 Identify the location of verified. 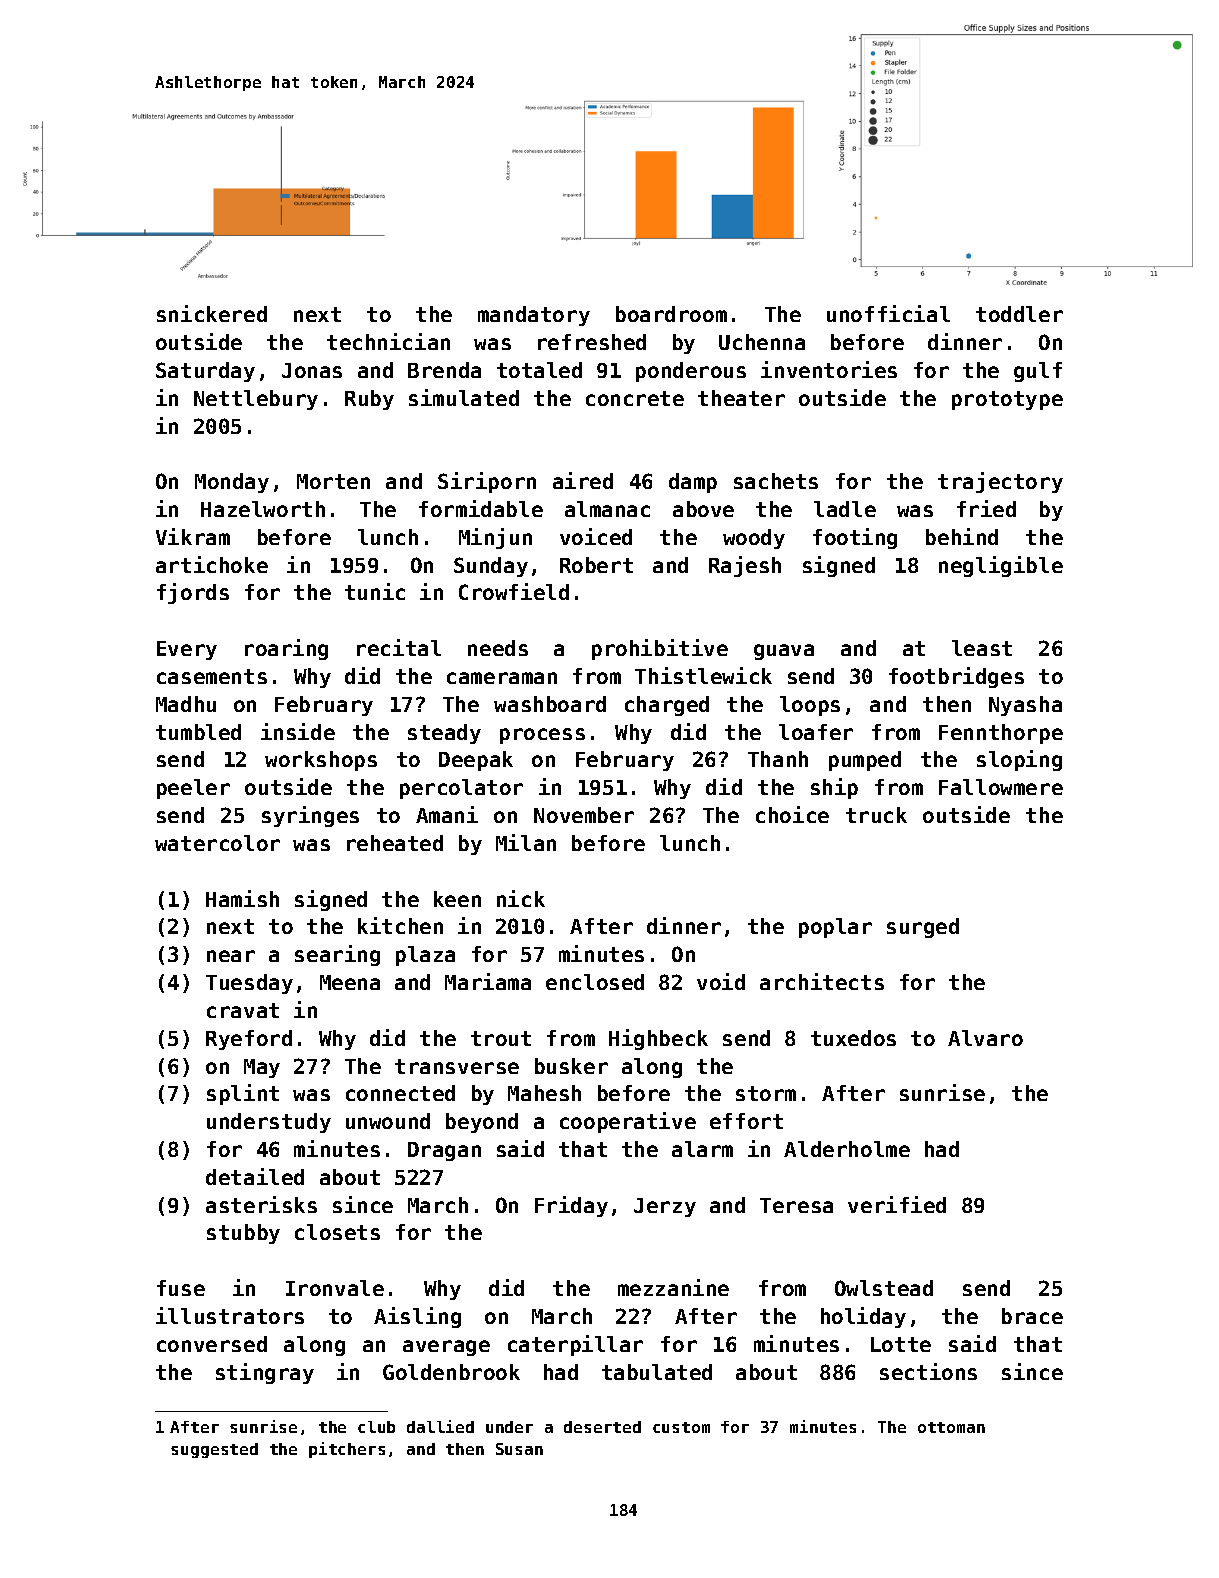
(897, 1204).
